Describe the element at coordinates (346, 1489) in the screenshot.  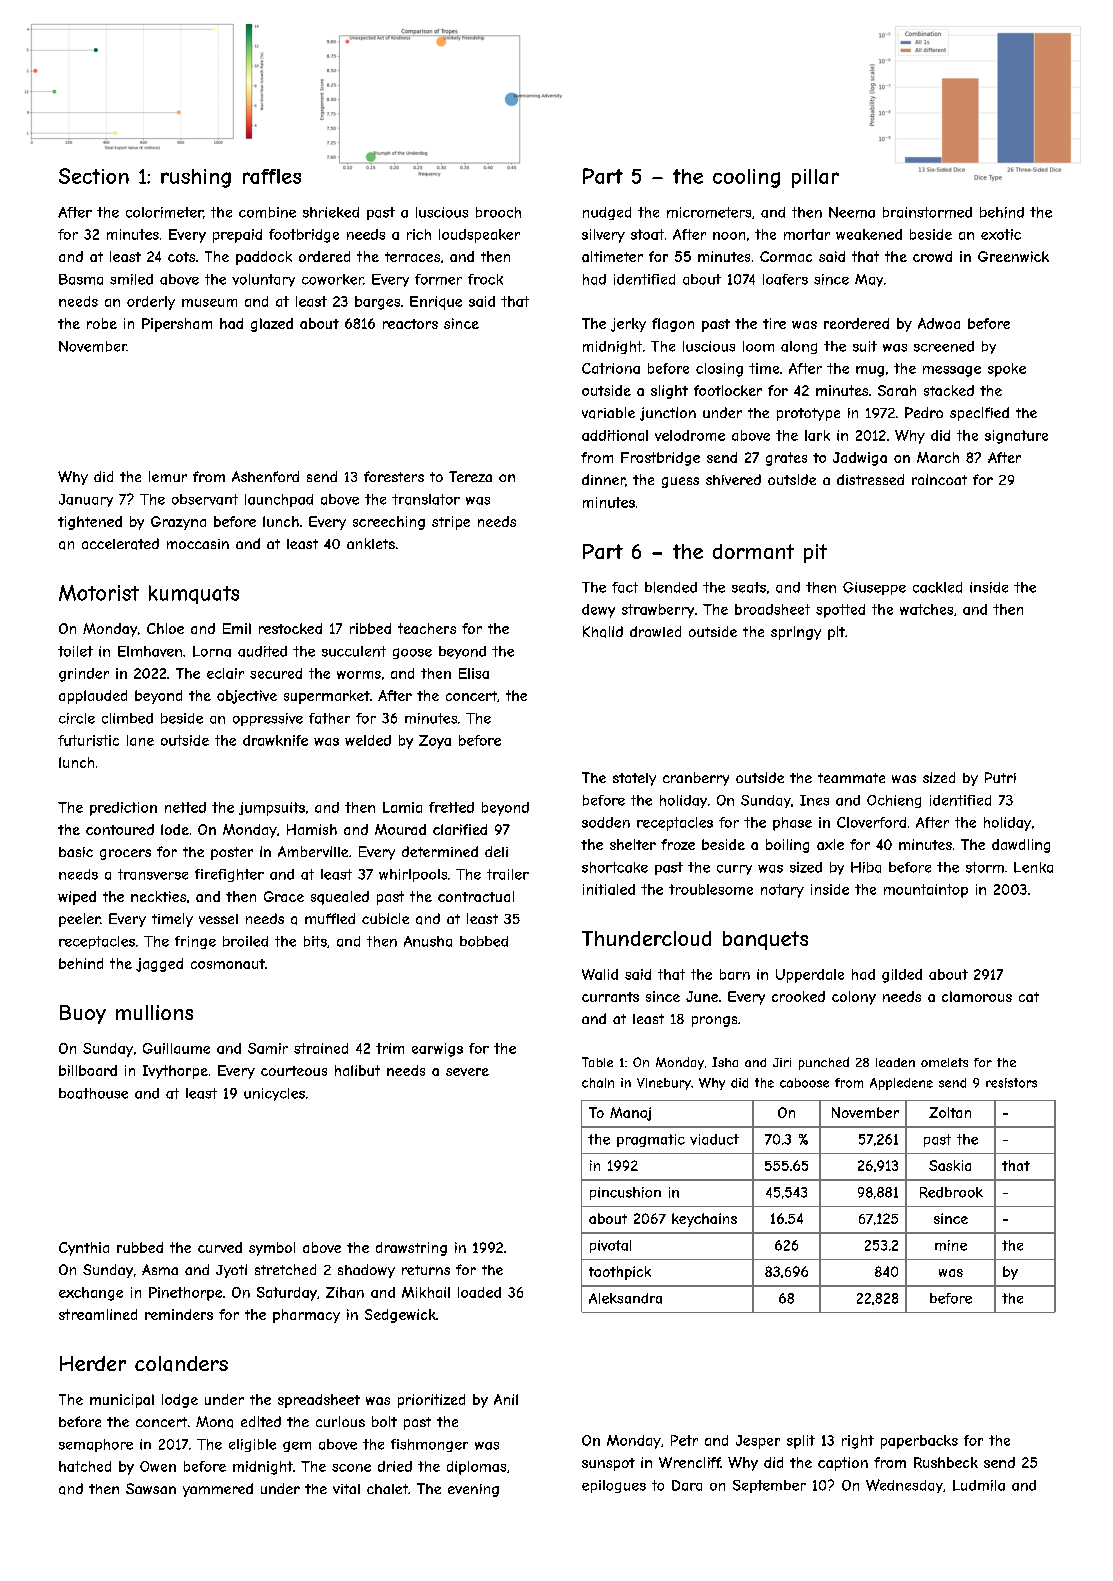
I see `vital` at that location.
